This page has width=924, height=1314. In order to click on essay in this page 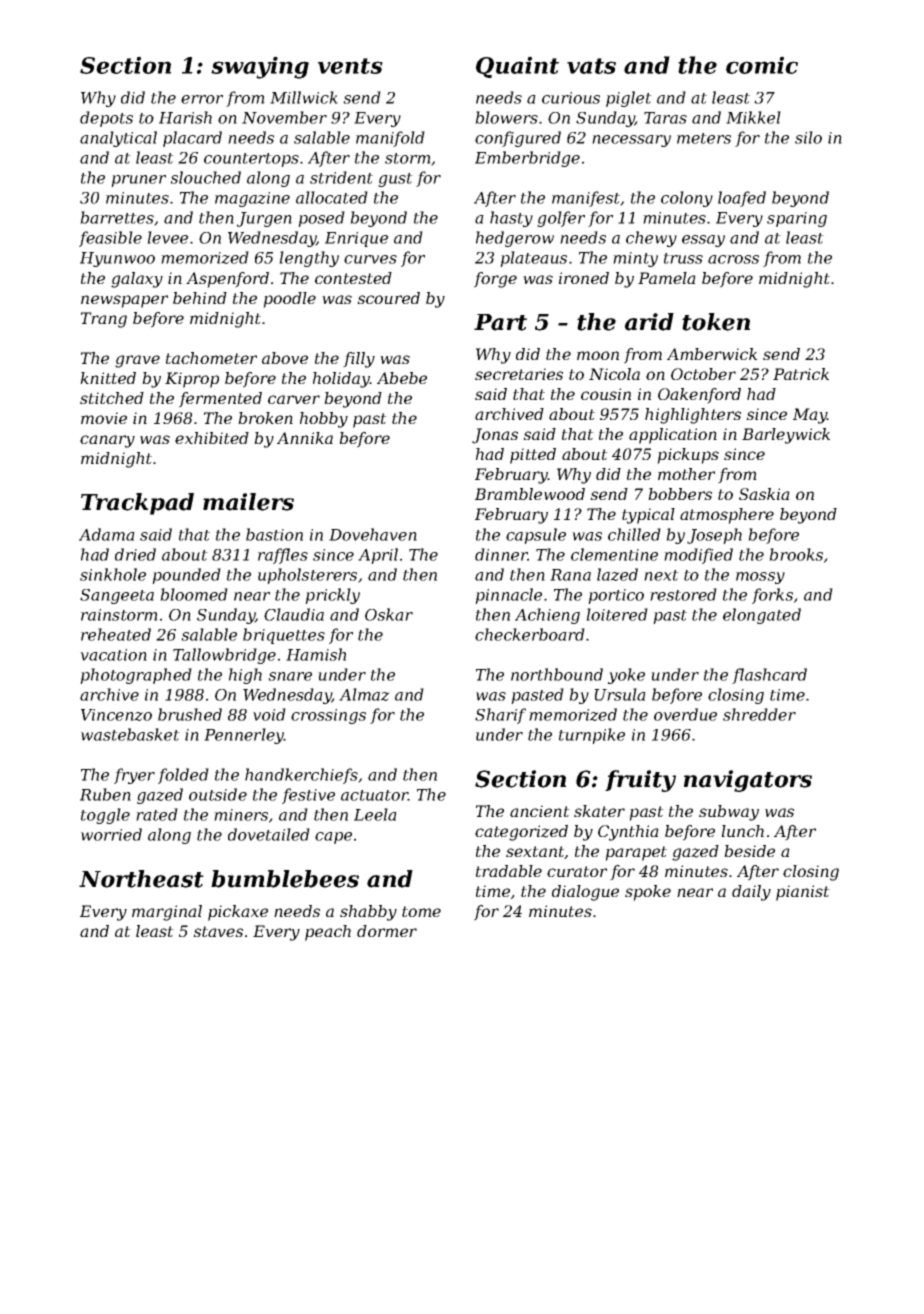, I will do `click(703, 241)`.
